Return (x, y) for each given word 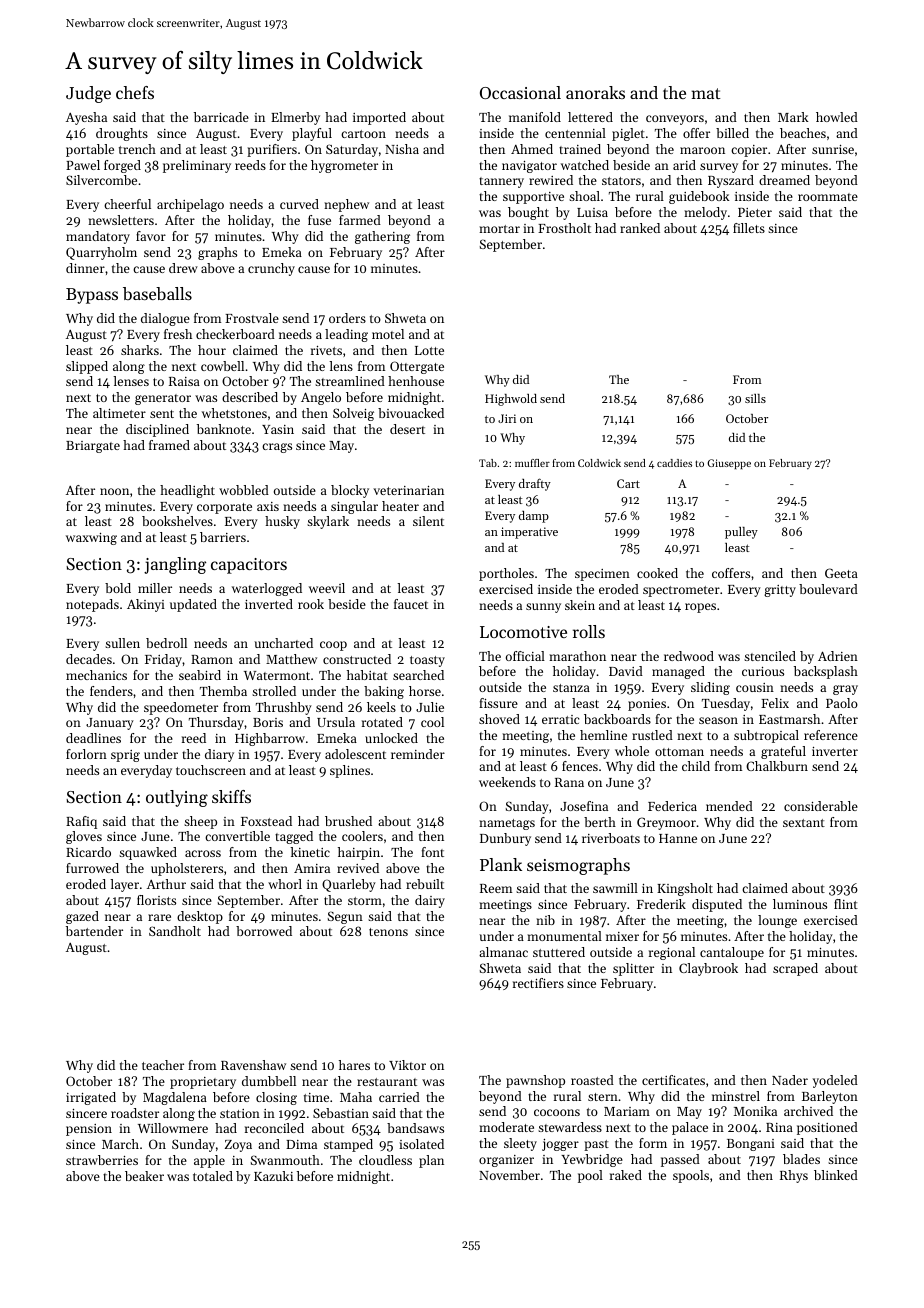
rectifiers (538, 983)
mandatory (98, 237)
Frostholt (564, 228)
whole (632, 751)
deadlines (93, 738)
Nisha (402, 149)
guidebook (699, 197)
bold (118, 588)
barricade (221, 117)
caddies (674, 463)
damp (534, 517)
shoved (499, 719)
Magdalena (175, 1098)
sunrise (833, 149)
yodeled (835, 1081)
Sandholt (175, 931)
